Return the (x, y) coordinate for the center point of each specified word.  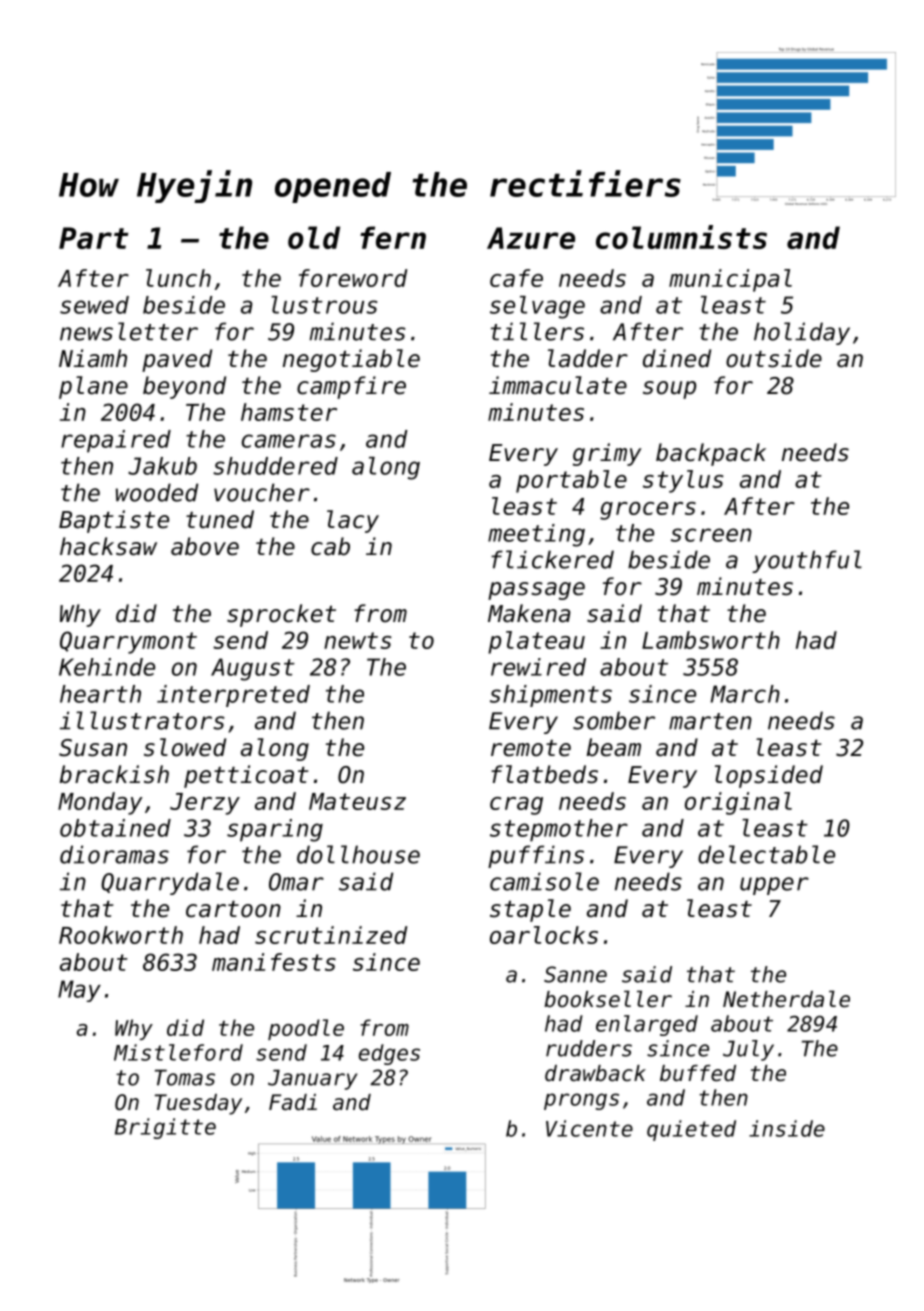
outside (774, 358)
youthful (807, 561)
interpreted (233, 696)
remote (531, 748)
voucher (262, 492)
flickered (552, 559)
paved (177, 360)
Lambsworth (711, 640)
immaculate (558, 385)
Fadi (293, 1102)
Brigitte (165, 1128)
